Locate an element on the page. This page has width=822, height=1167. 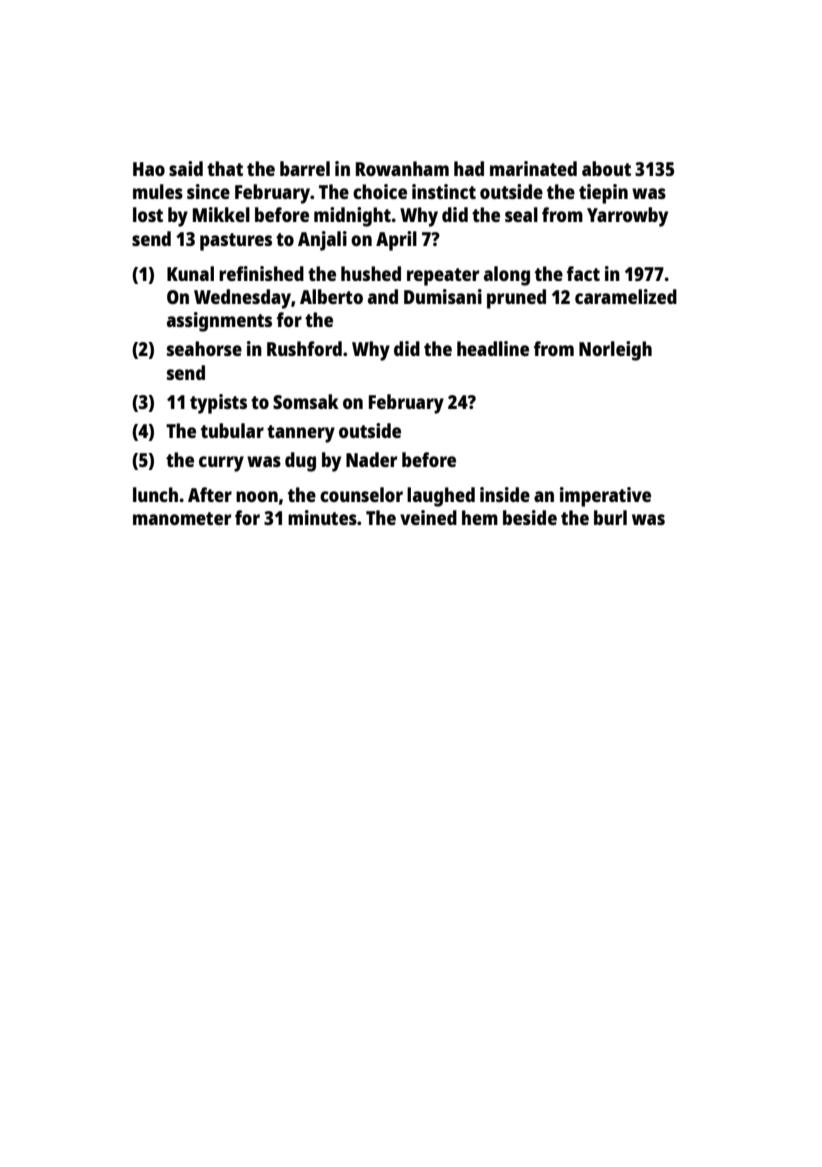
Norleigh is located at coordinates (615, 351).
